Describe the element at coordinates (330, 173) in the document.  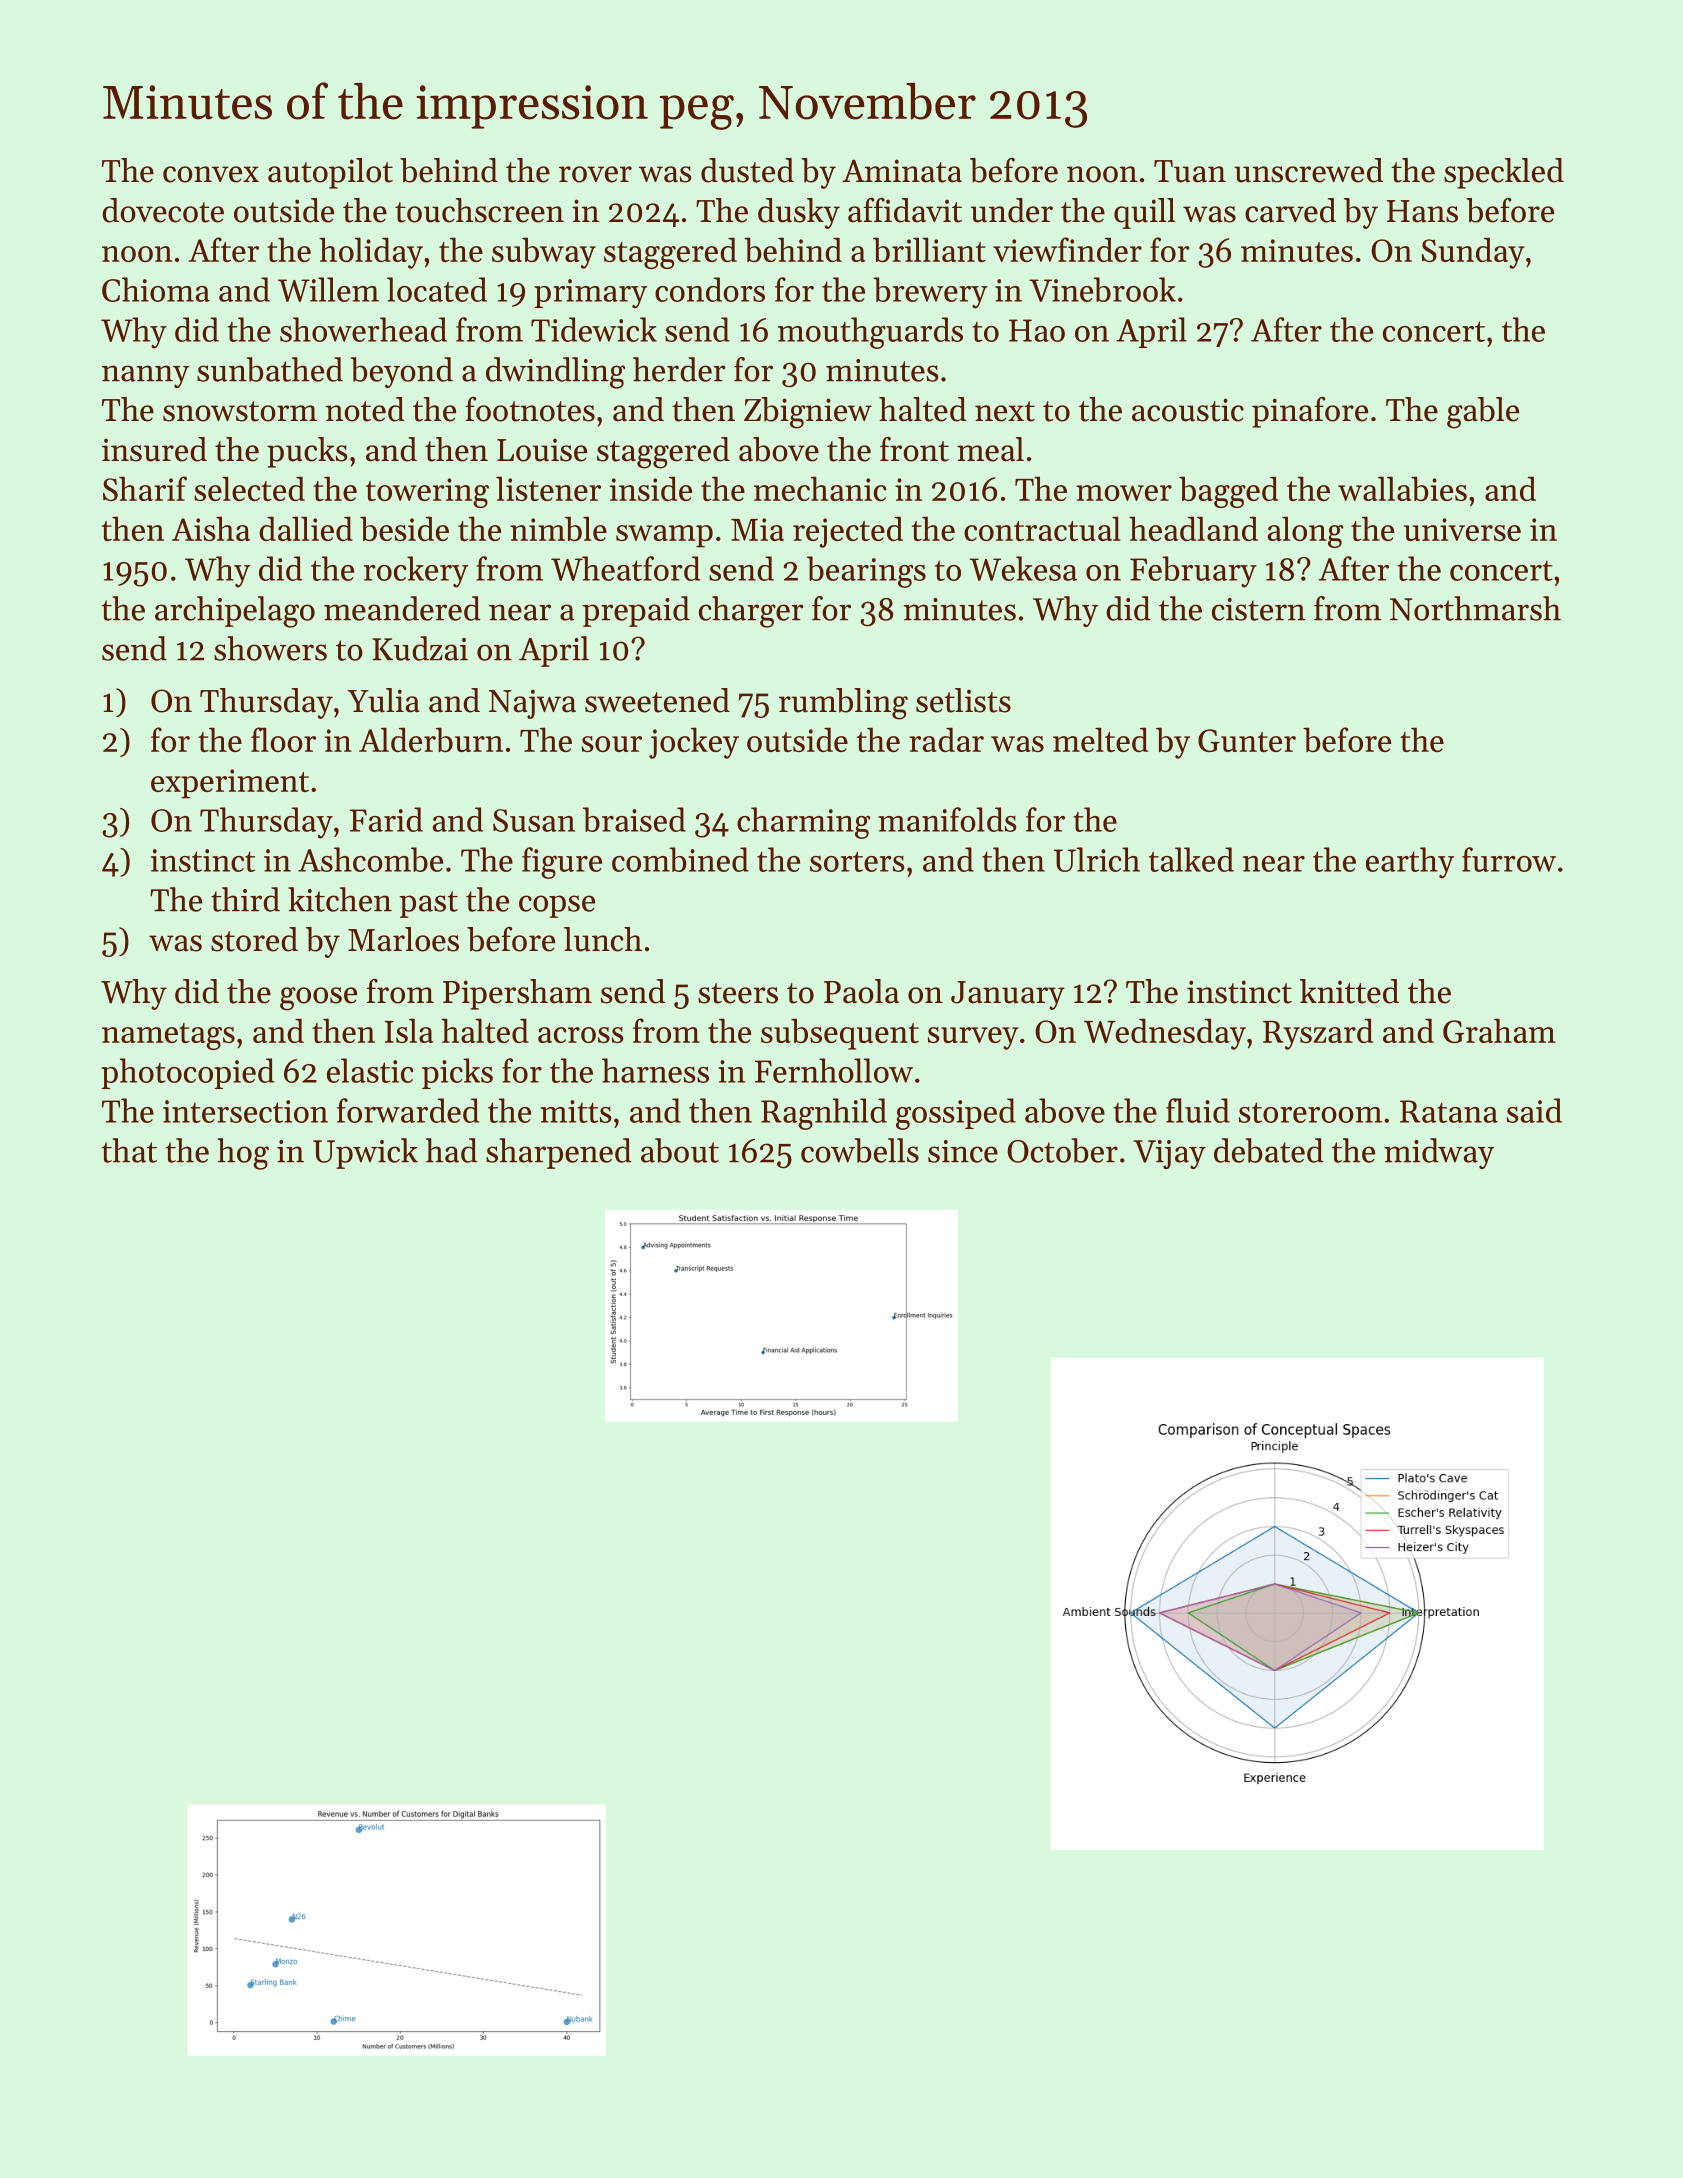
I see `autopilot` at that location.
